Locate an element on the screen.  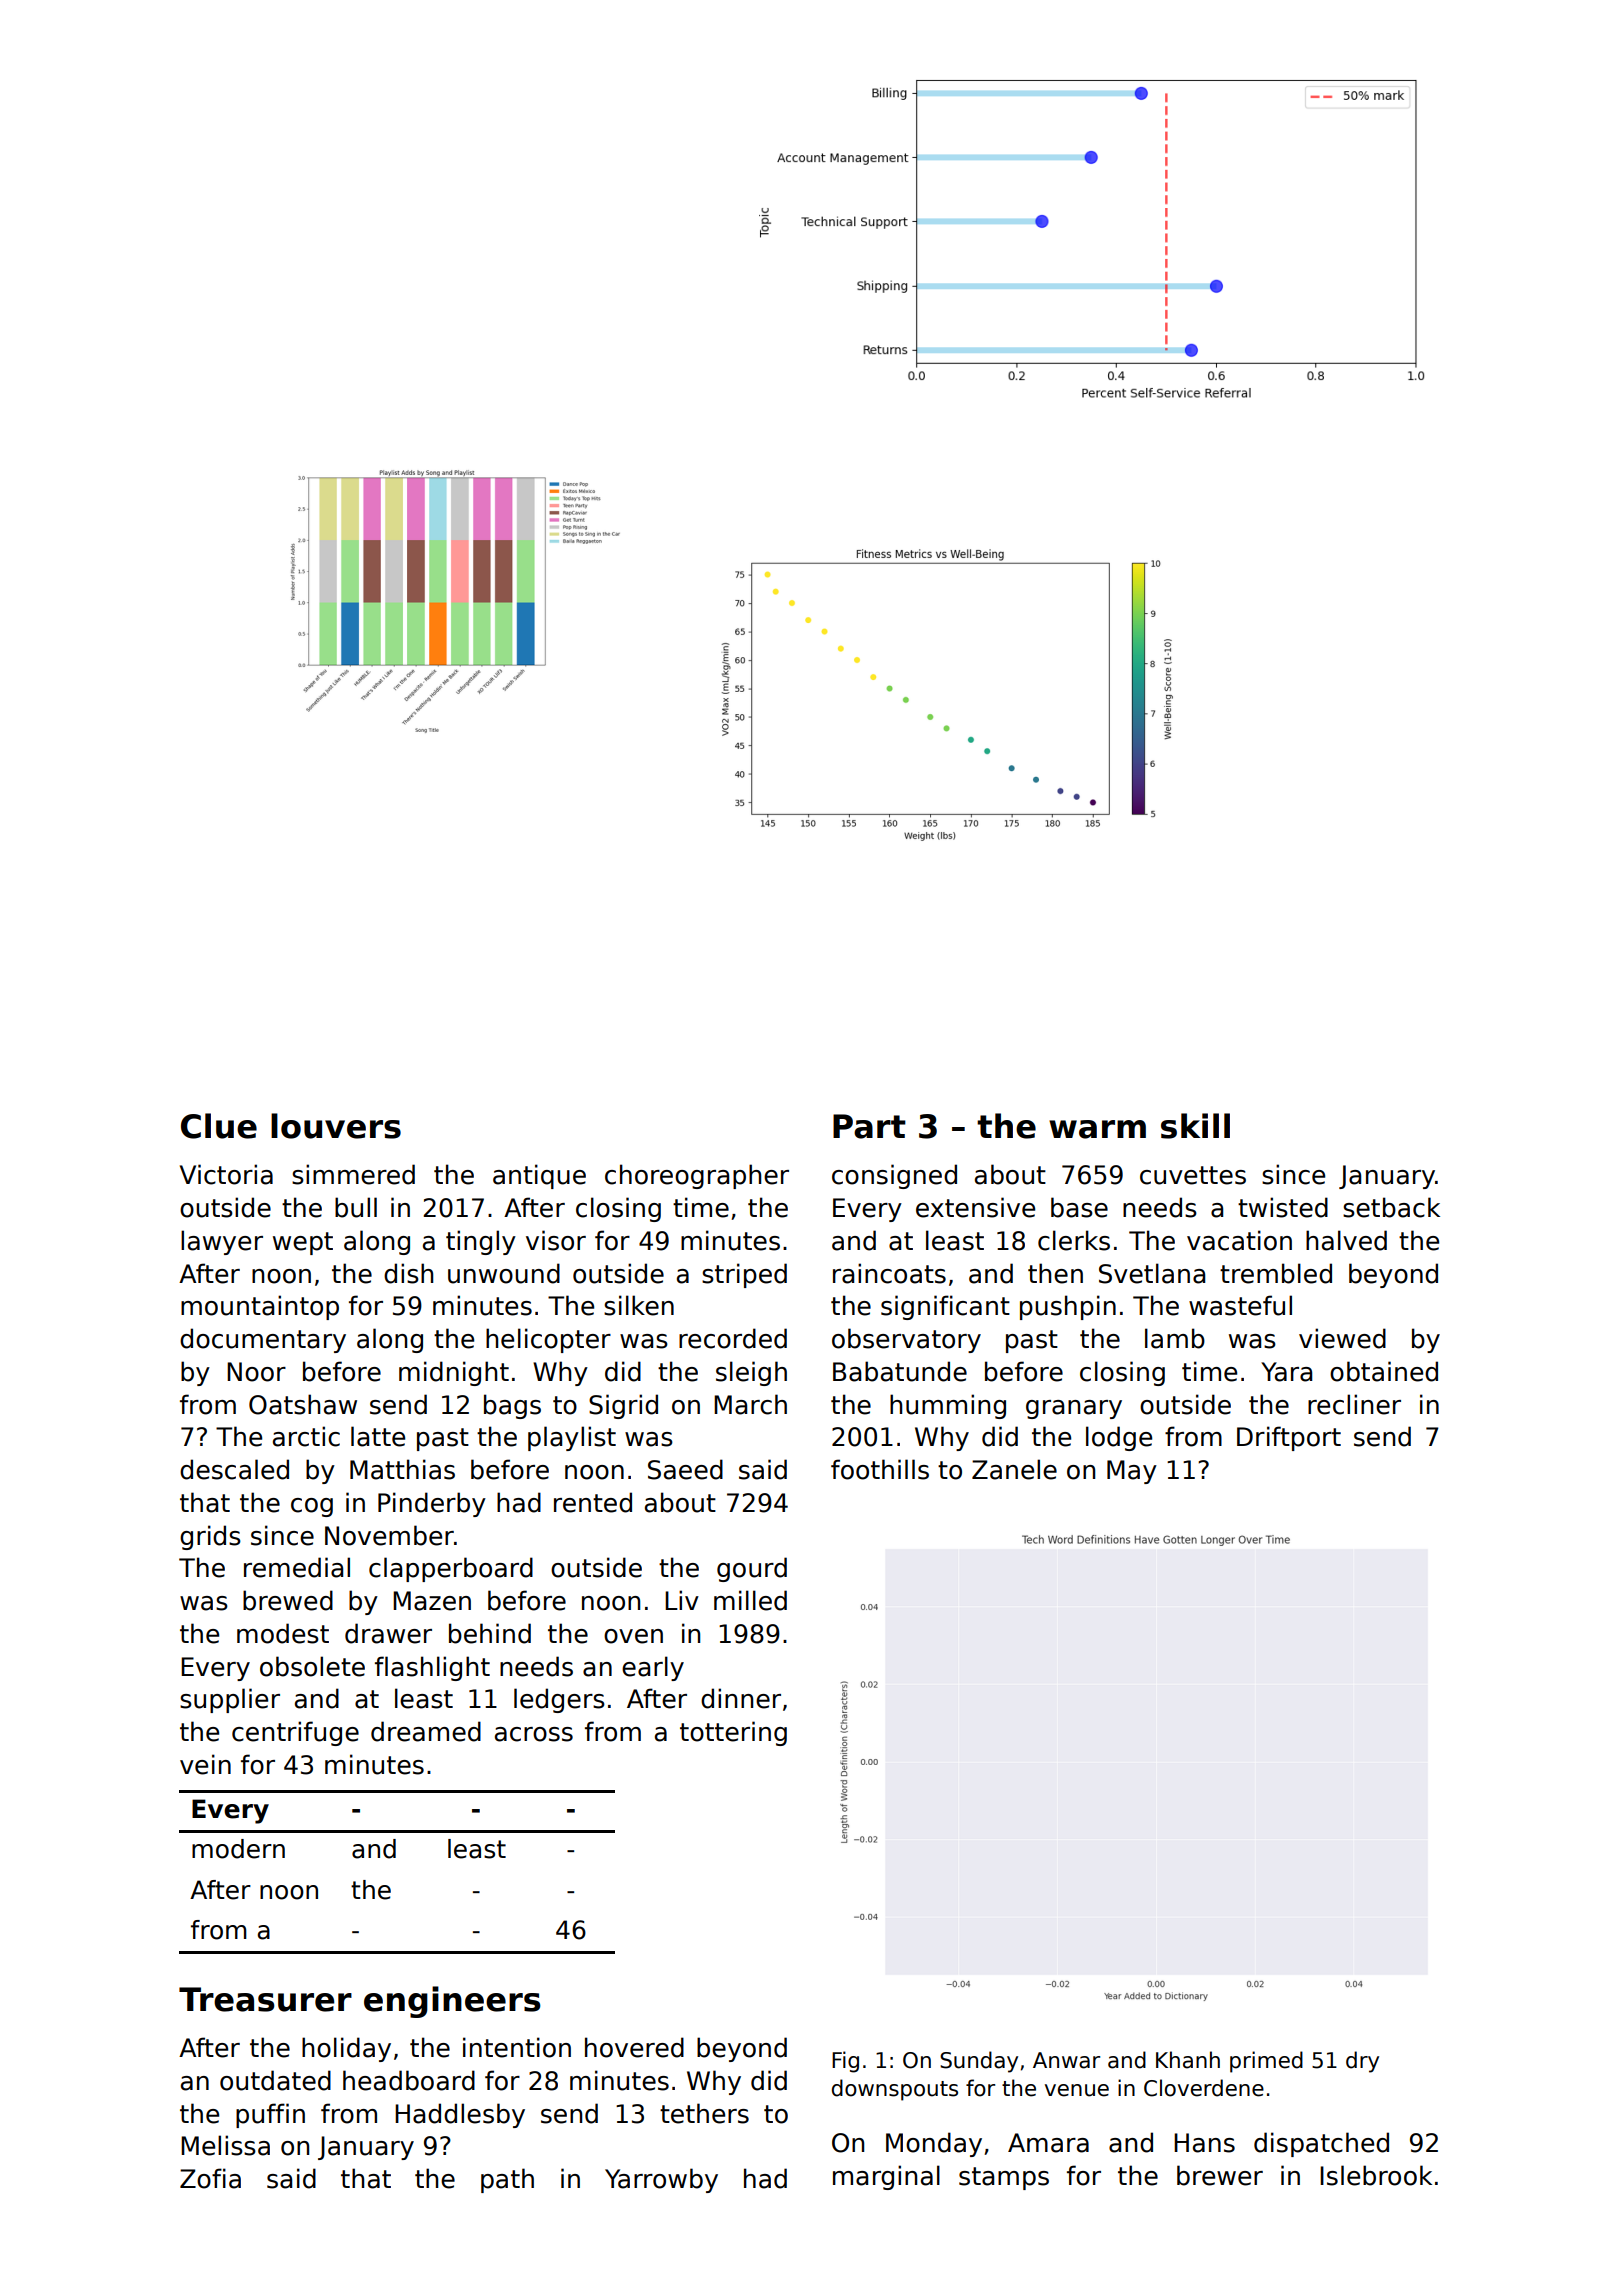
significant is located at coordinates (945, 1307).
